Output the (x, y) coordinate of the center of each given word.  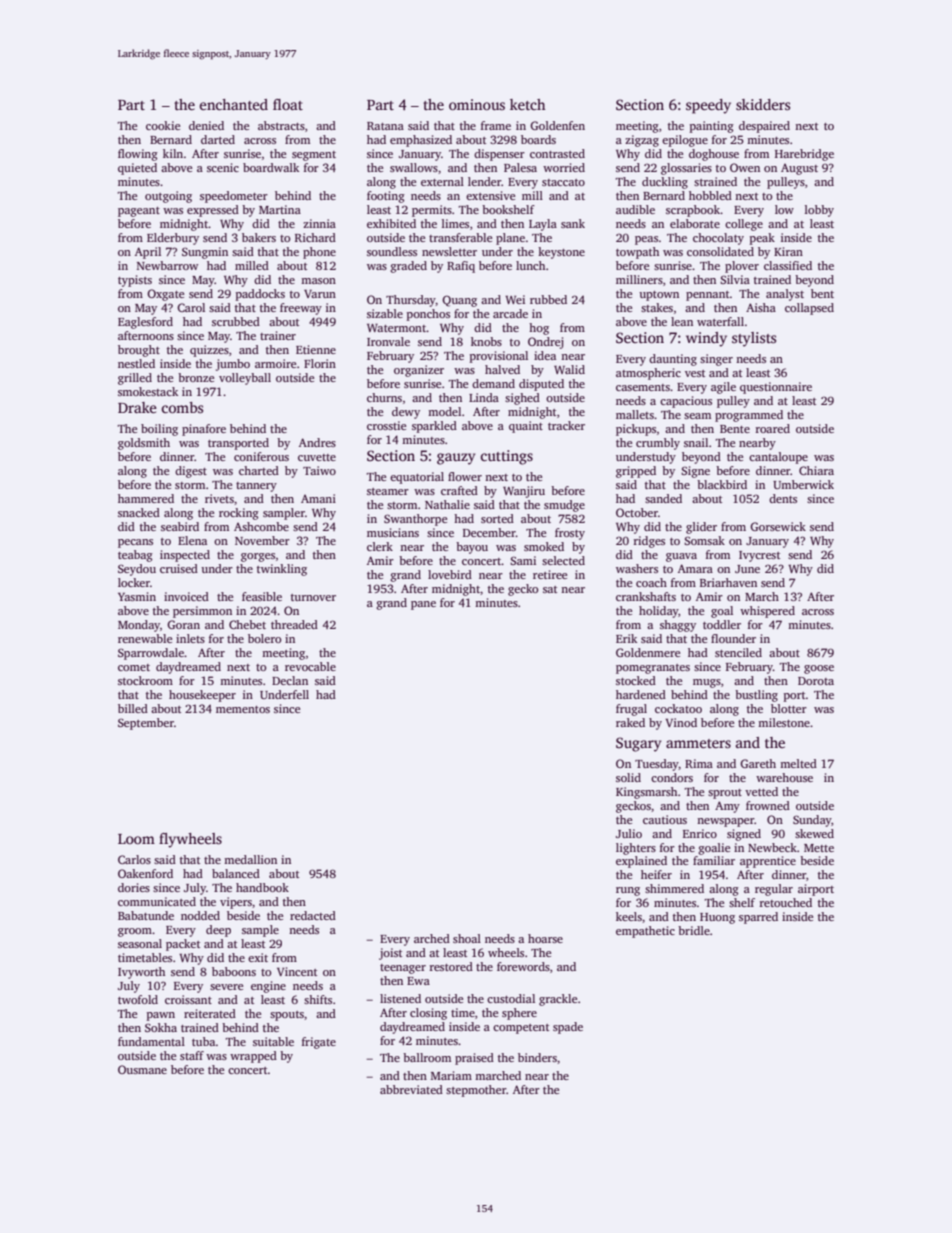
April (148, 253)
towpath (637, 253)
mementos (243, 709)
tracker (566, 425)
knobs (486, 341)
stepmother (476, 1091)
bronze (196, 377)
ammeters (698, 743)
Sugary (638, 744)
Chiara (816, 470)
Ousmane (142, 1069)
